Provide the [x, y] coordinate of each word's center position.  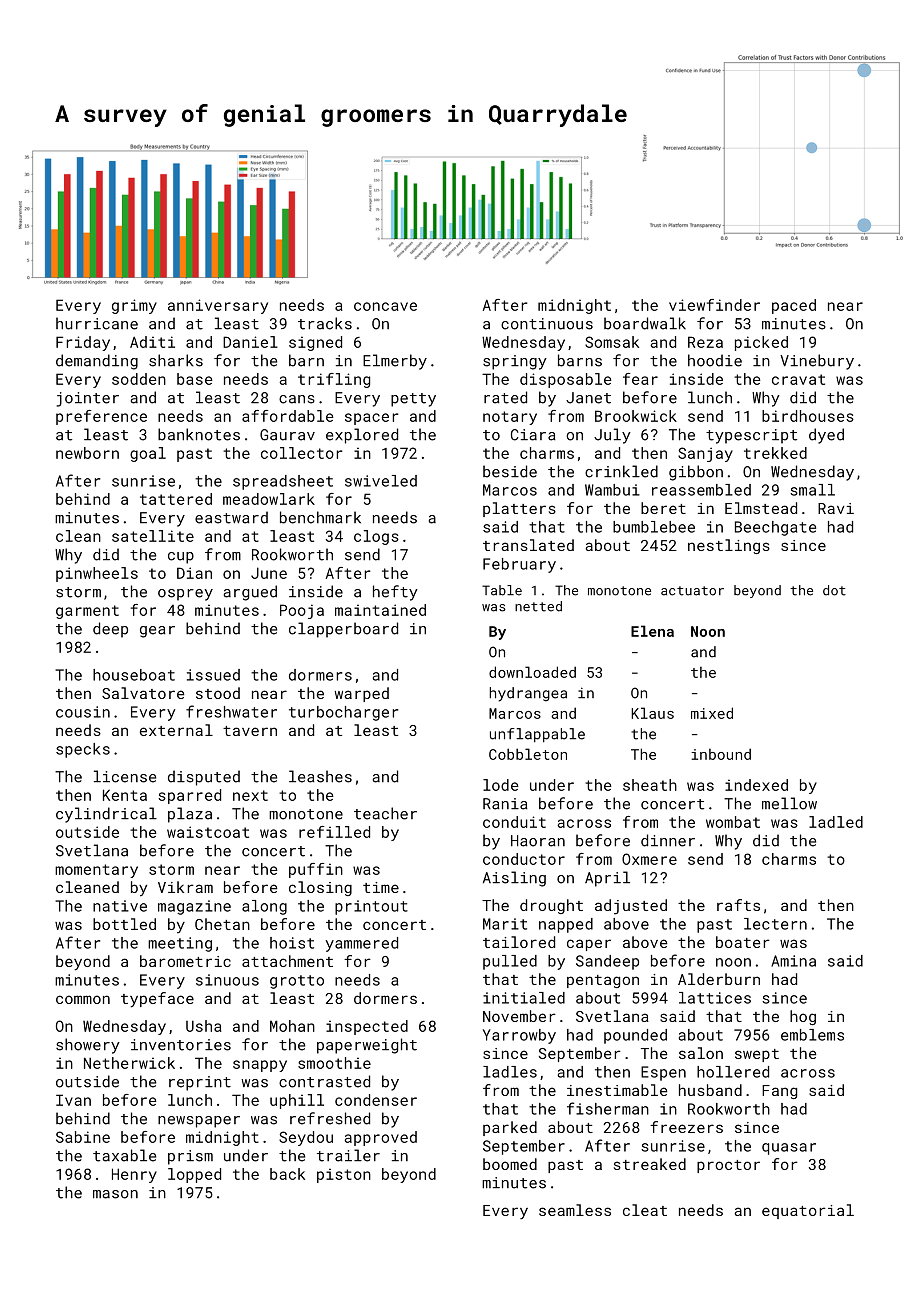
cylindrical [106, 815]
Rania [505, 804]
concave [385, 306]
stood [218, 693]
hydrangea [528, 694]
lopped [194, 1175]
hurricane [97, 323]
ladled [836, 822]
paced [794, 306]
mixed [712, 713]
